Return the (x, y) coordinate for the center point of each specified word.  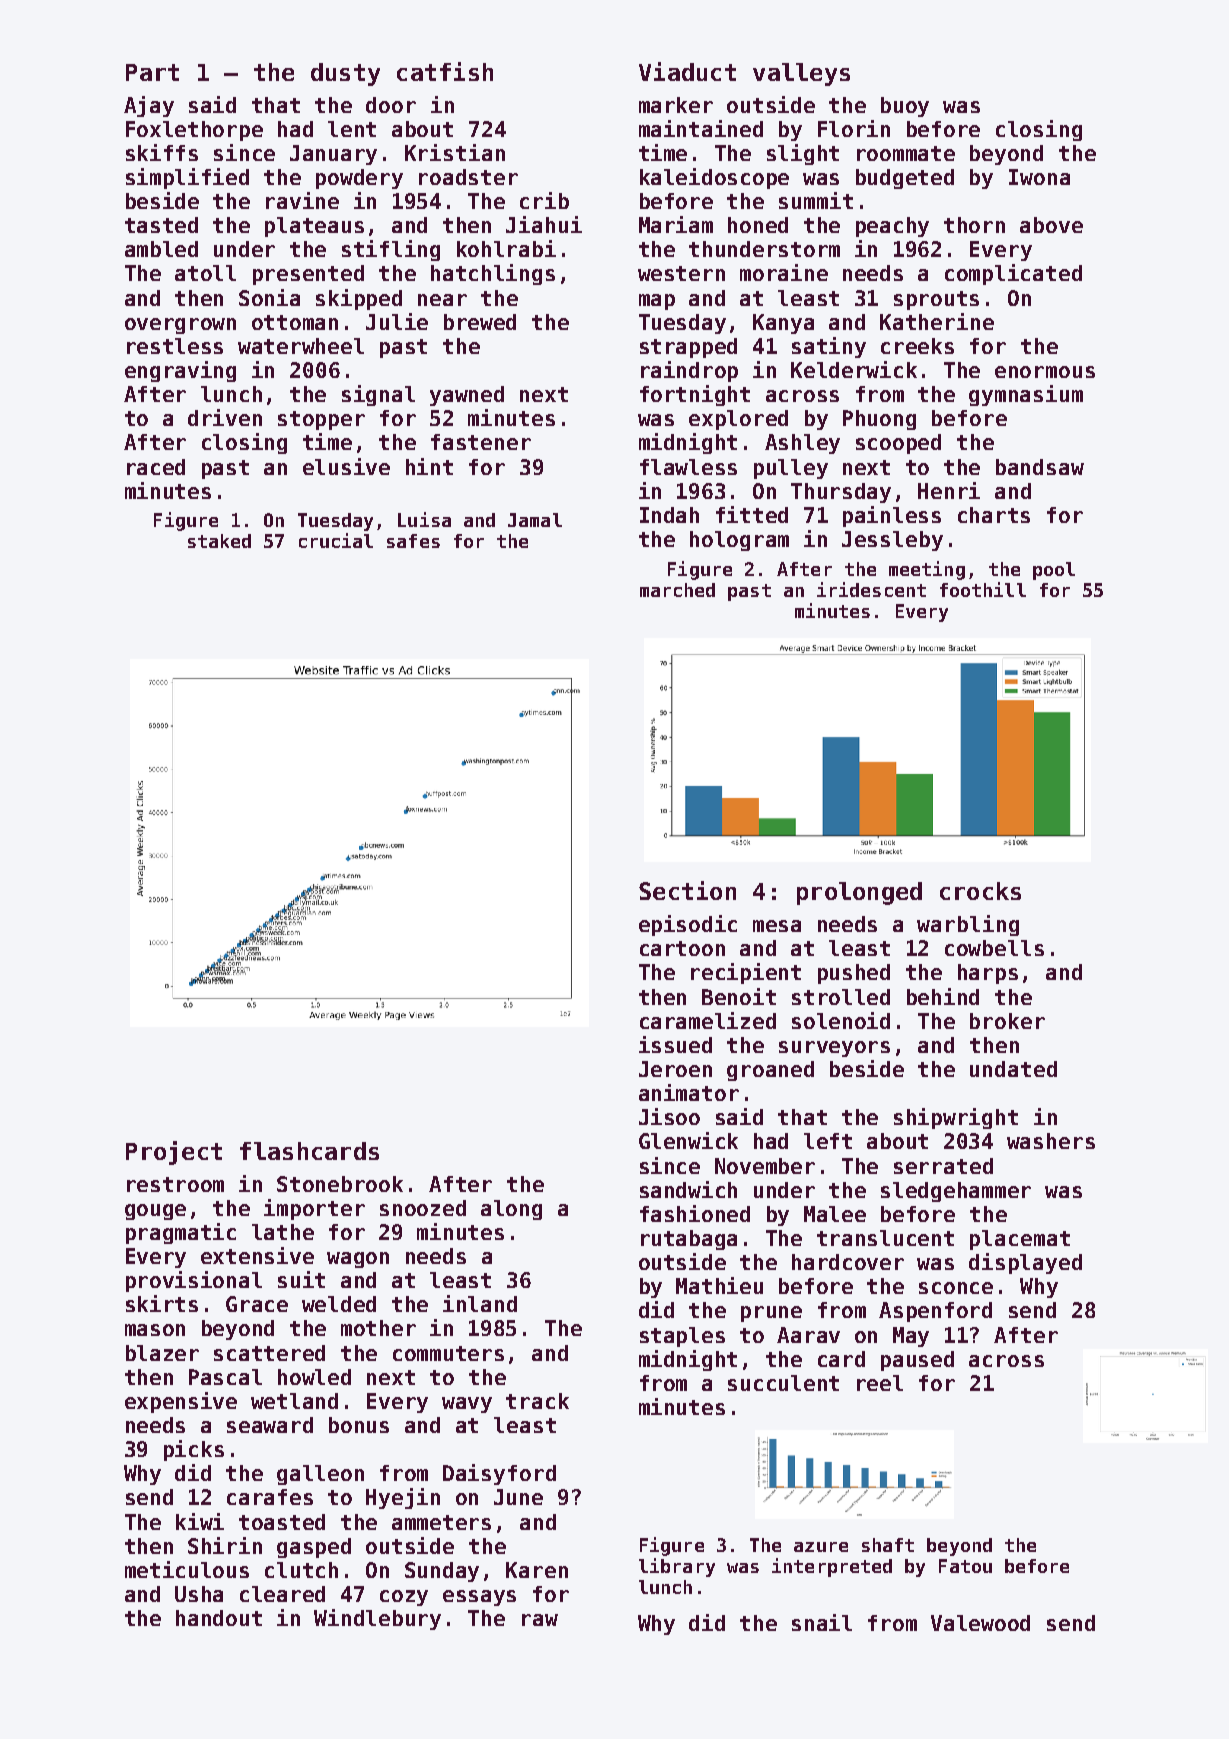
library (677, 1567)
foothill (983, 589)
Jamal (535, 520)
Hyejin (403, 1498)
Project (174, 1153)
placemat (1020, 1240)
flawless (688, 467)
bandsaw (1040, 467)
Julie (397, 321)
